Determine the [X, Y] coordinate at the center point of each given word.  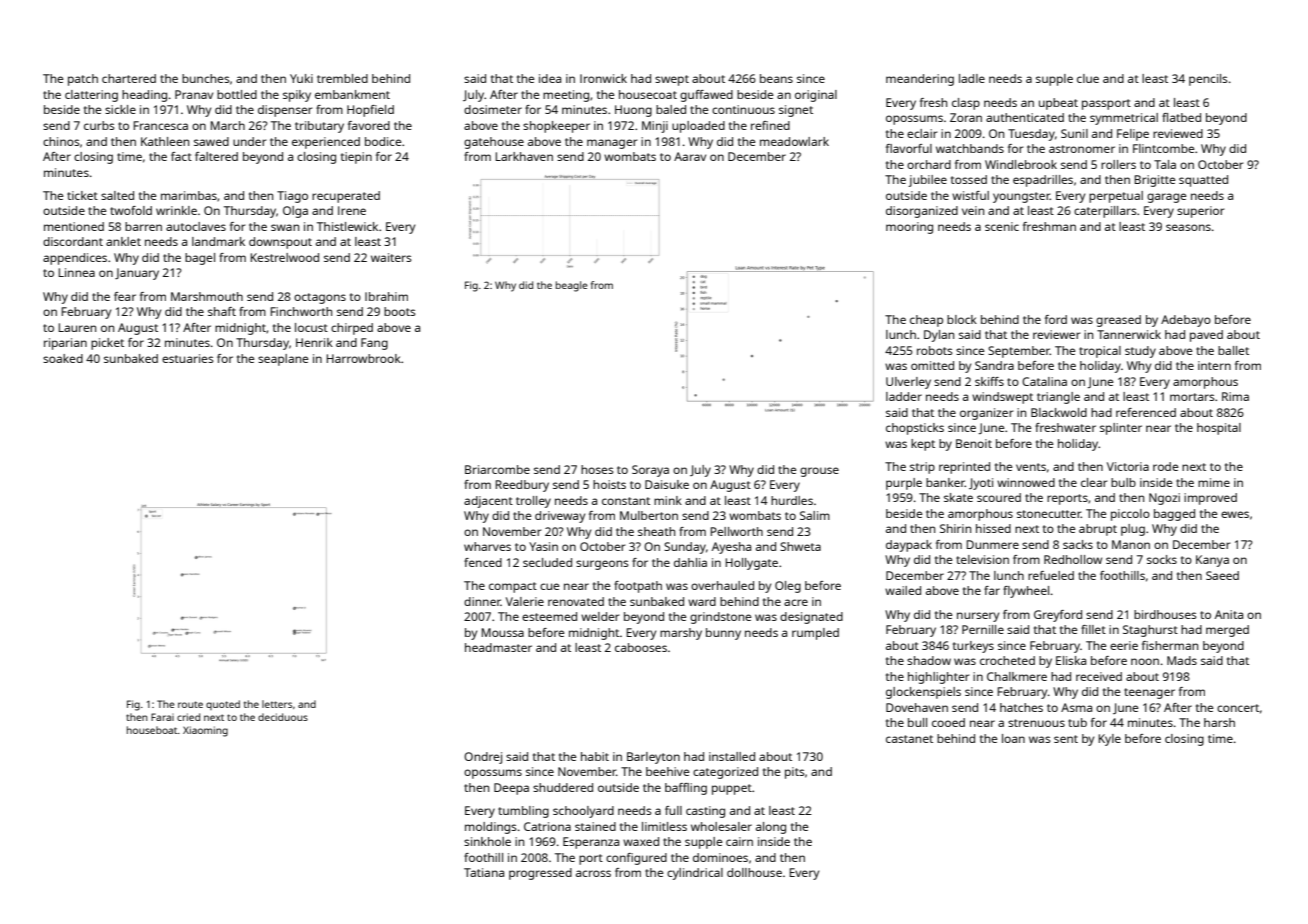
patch [83, 80]
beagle [572, 286]
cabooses [641, 647]
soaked [63, 358]
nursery [978, 617]
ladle [972, 78]
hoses [597, 469]
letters [277, 704]
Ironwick [603, 78]
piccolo [1130, 515]
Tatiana [484, 872]
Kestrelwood [284, 257]
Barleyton [653, 758]
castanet [909, 739]
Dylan [939, 336]
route [190, 704]
